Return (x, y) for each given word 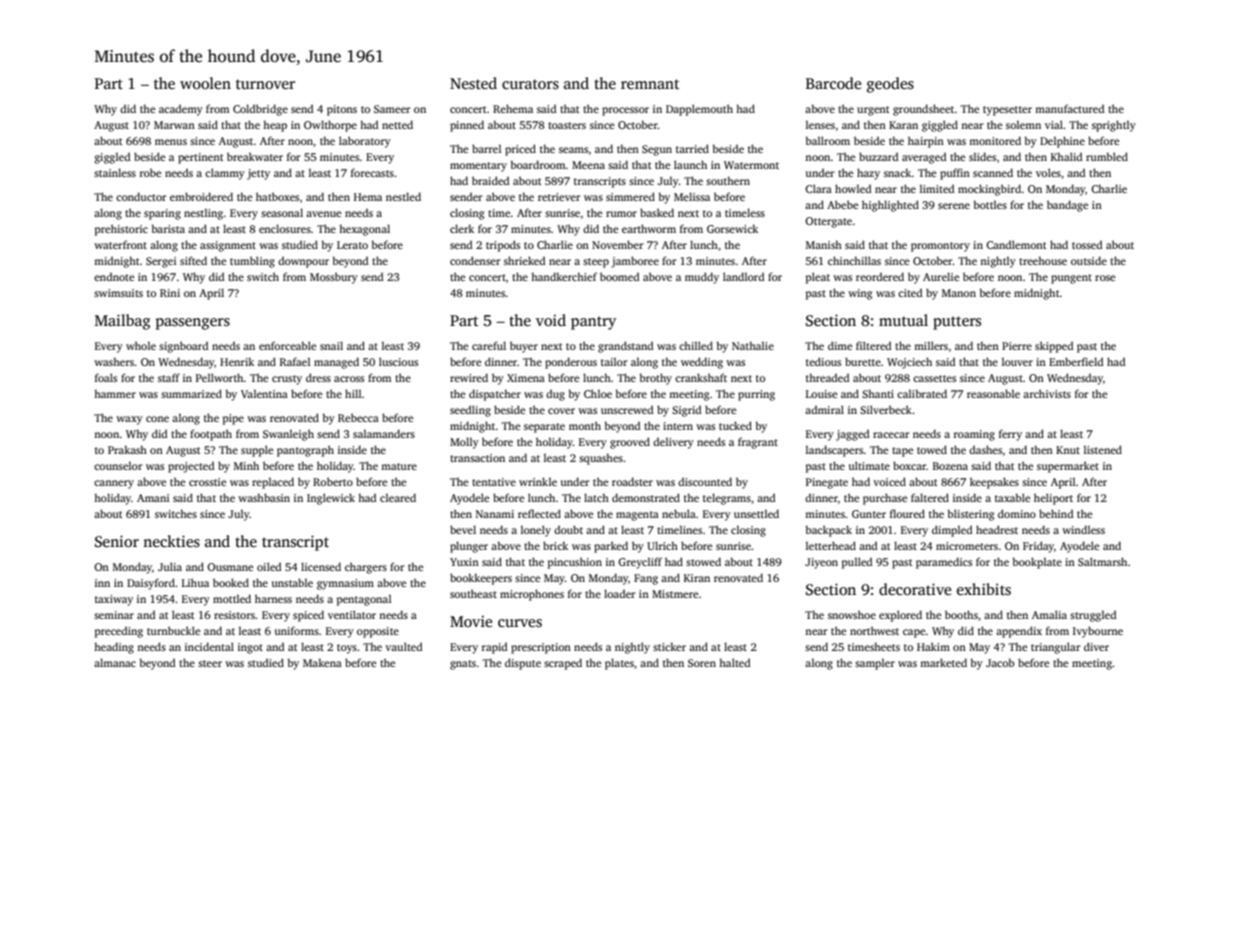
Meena (588, 165)
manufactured (1070, 108)
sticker (669, 646)
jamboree (635, 262)
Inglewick (331, 499)
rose (1105, 278)
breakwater (255, 156)
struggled (1093, 616)
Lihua (195, 582)
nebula (679, 513)
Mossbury (334, 278)
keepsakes (994, 483)
